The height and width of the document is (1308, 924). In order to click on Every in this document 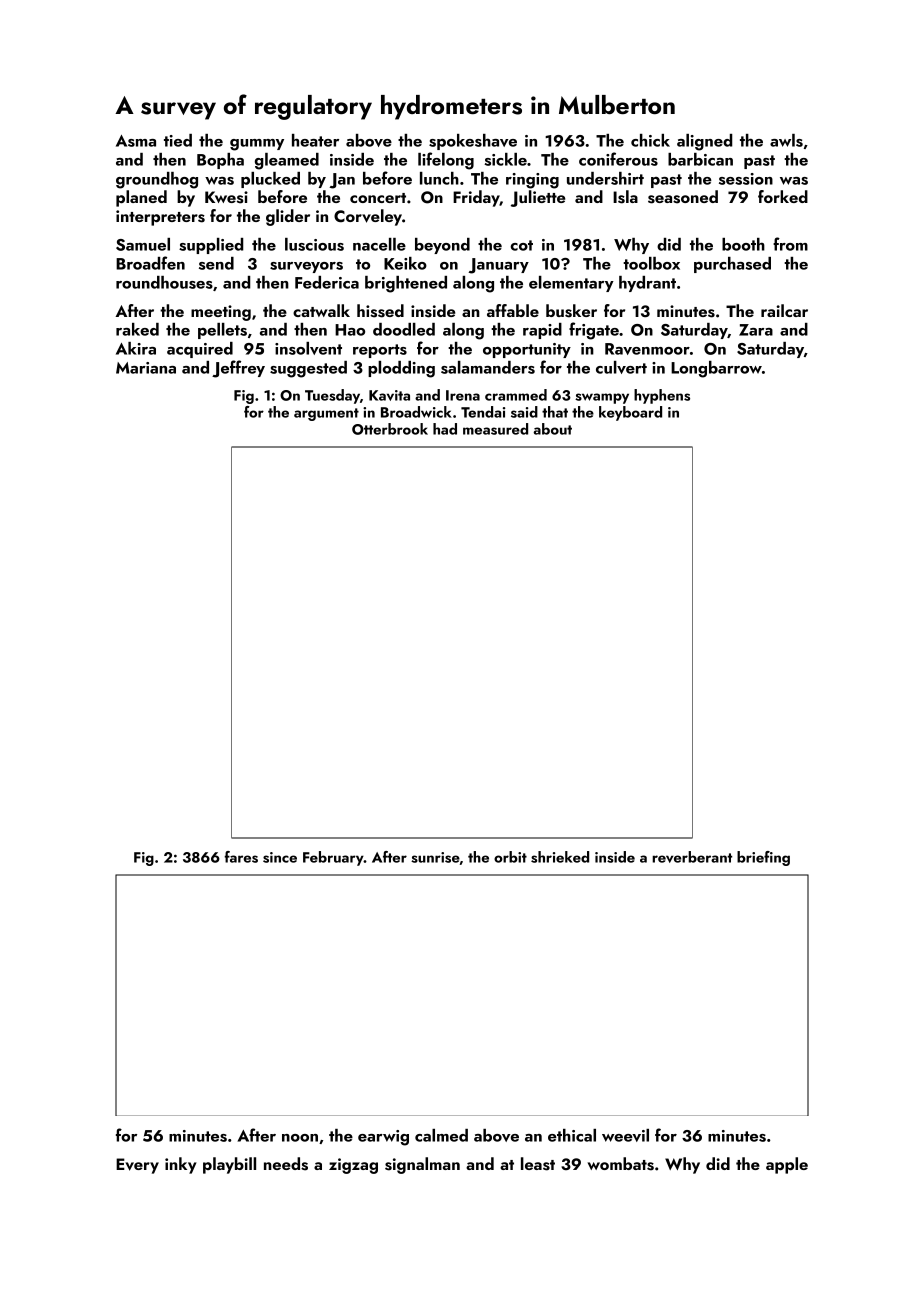, I will do `click(137, 1166)`.
